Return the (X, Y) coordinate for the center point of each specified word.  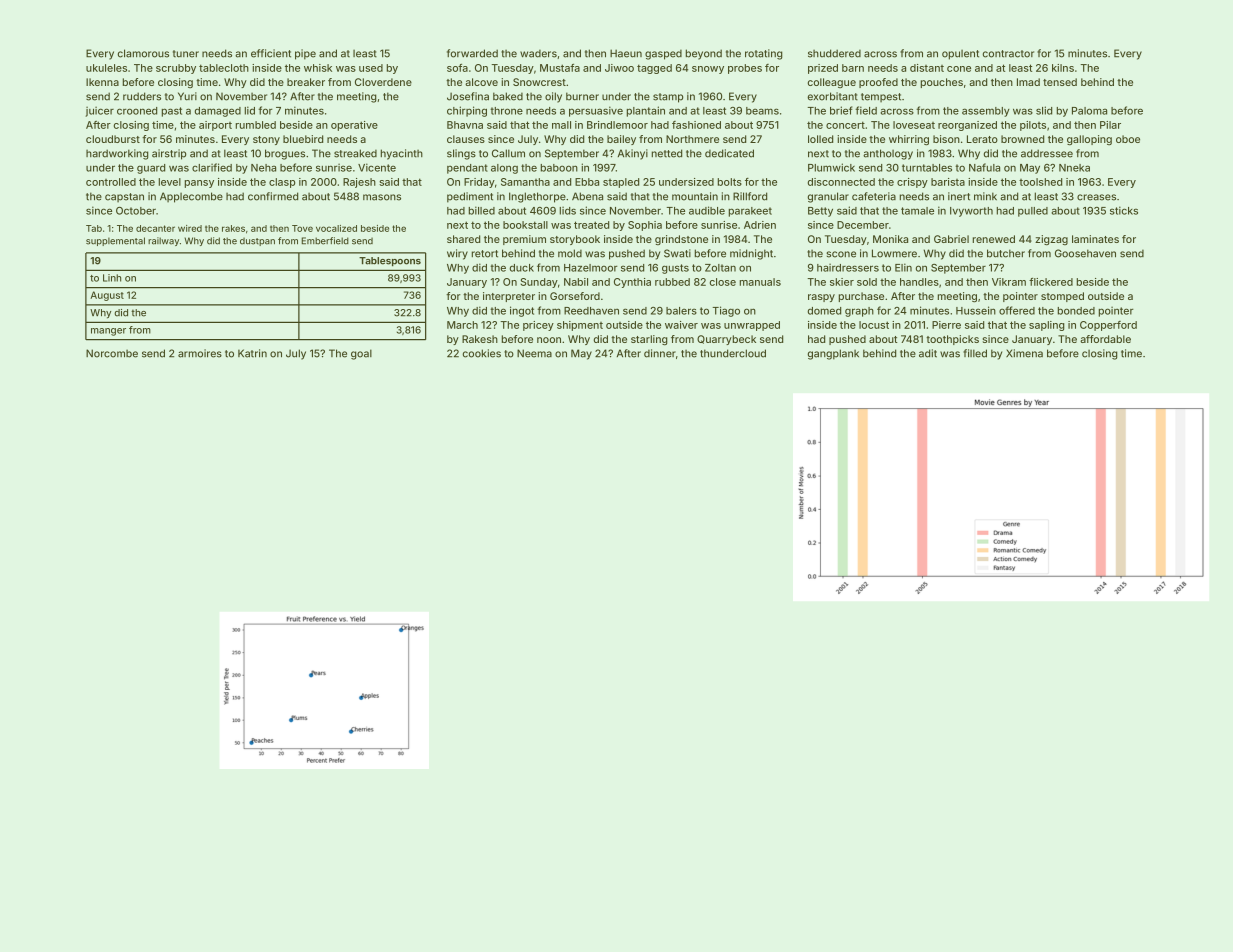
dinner (660, 353)
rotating (764, 54)
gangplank (833, 354)
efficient (271, 53)
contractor (1008, 54)
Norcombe (112, 353)
